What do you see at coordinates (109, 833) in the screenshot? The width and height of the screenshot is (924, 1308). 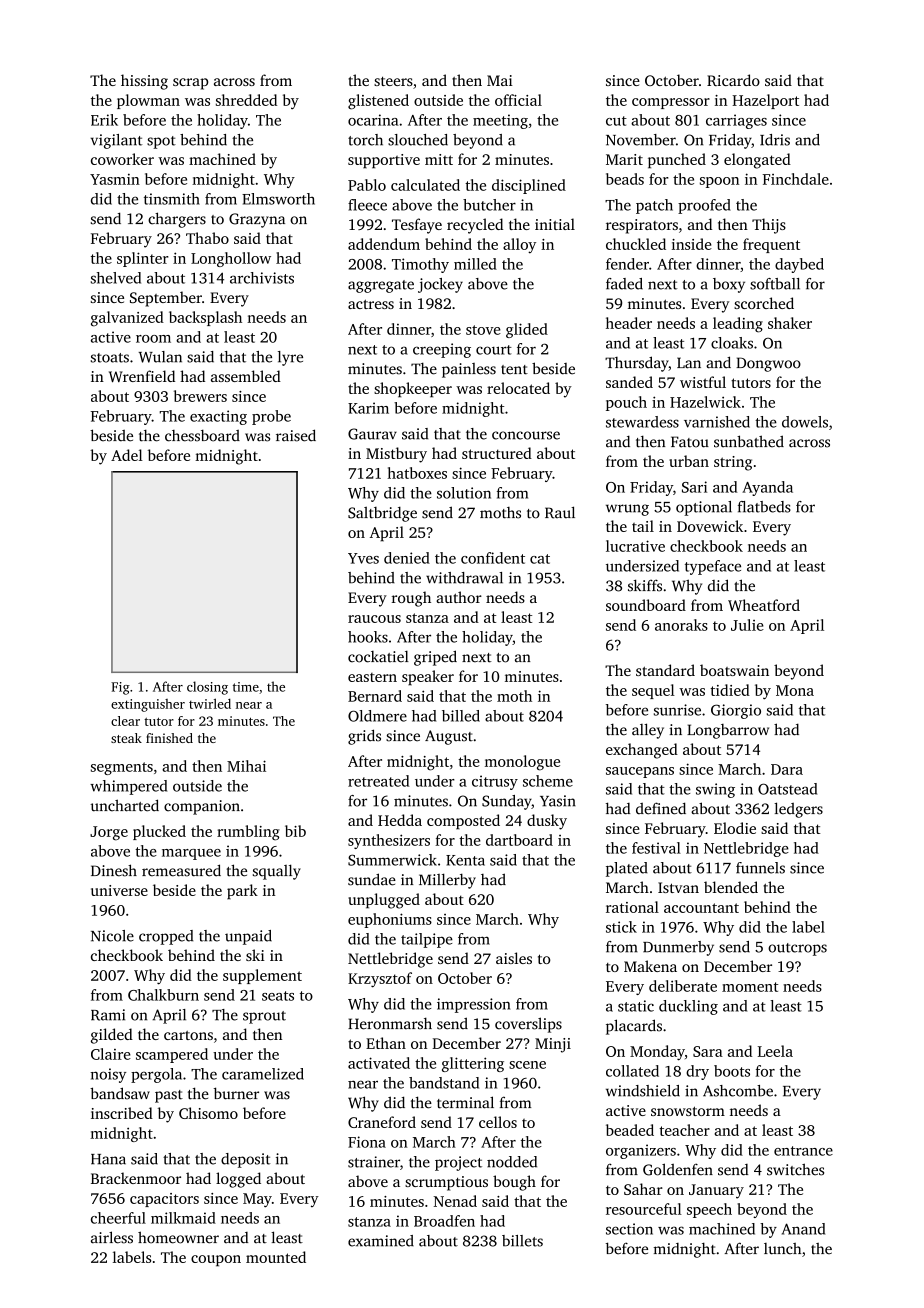 I see `Jorge` at bounding box center [109, 833].
